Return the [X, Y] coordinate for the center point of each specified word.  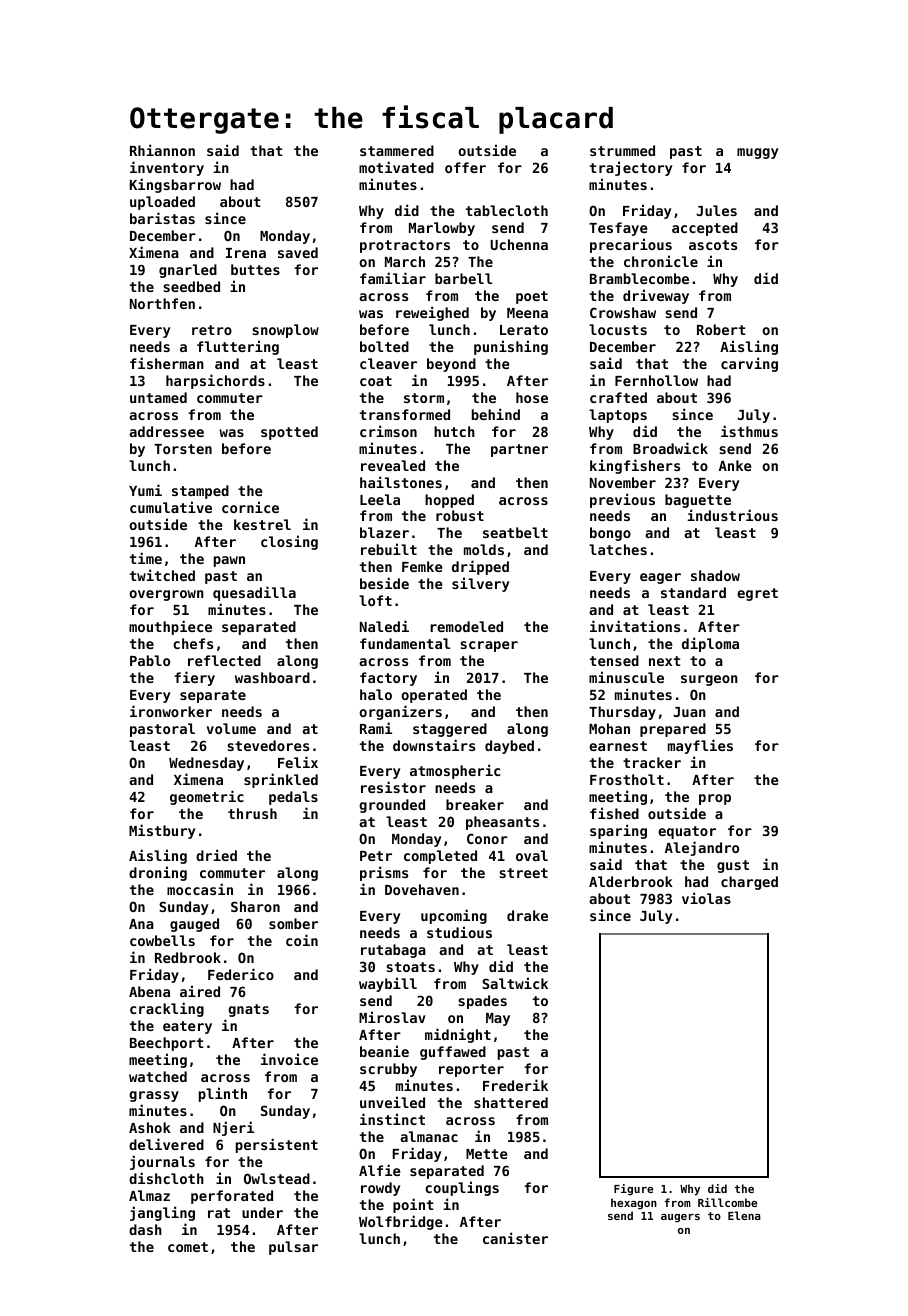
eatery [187, 1027]
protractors [405, 246]
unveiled [392, 1102]
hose [532, 397]
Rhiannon [162, 150]
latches [618, 549]
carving [749, 364]
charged [749, 883]
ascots [713, 245]
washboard [272, 677]
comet [188, 1247]
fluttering [238, 347]
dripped [480, 567]
